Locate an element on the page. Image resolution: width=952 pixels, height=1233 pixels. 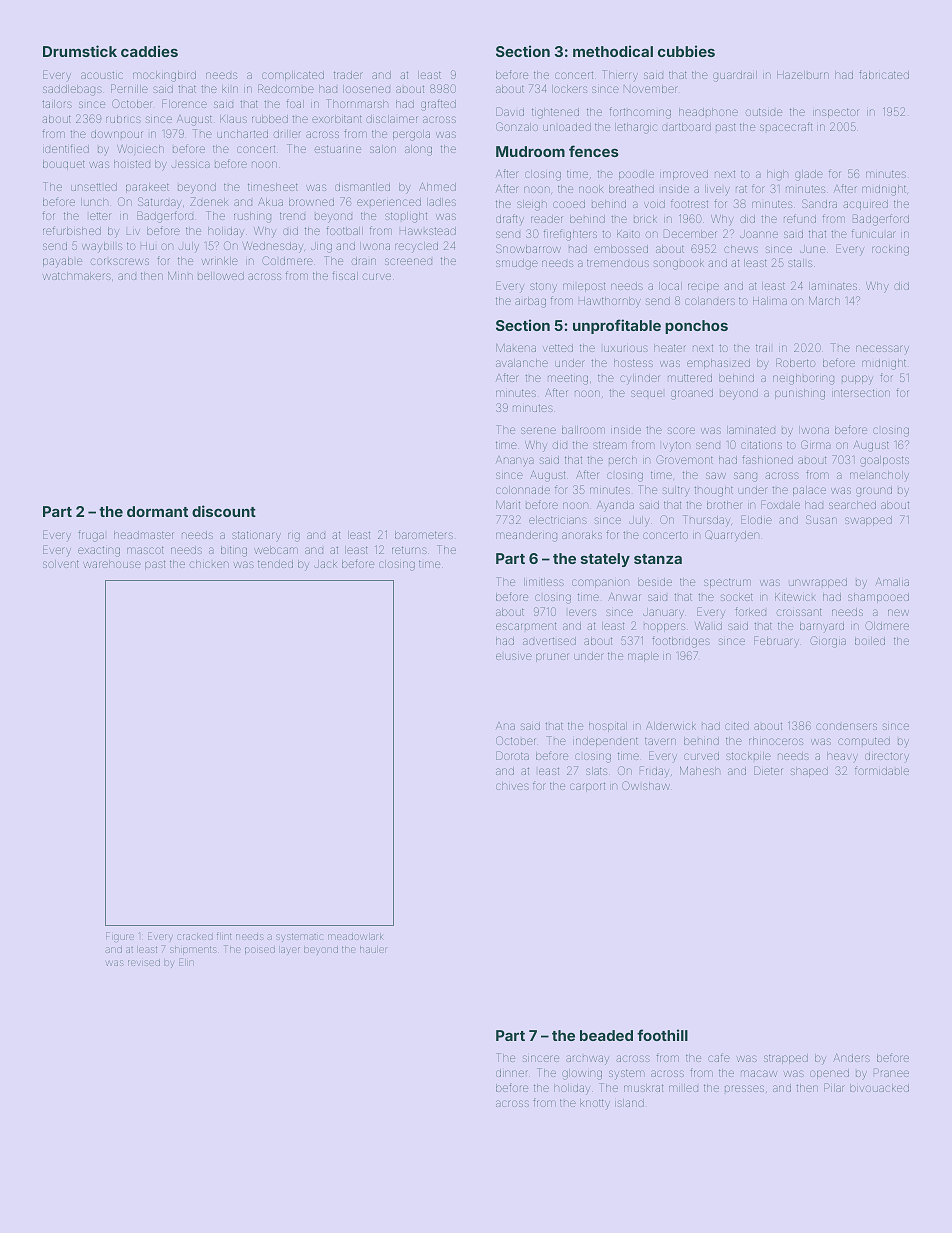
caddies is located at coordinates (149, 51).
